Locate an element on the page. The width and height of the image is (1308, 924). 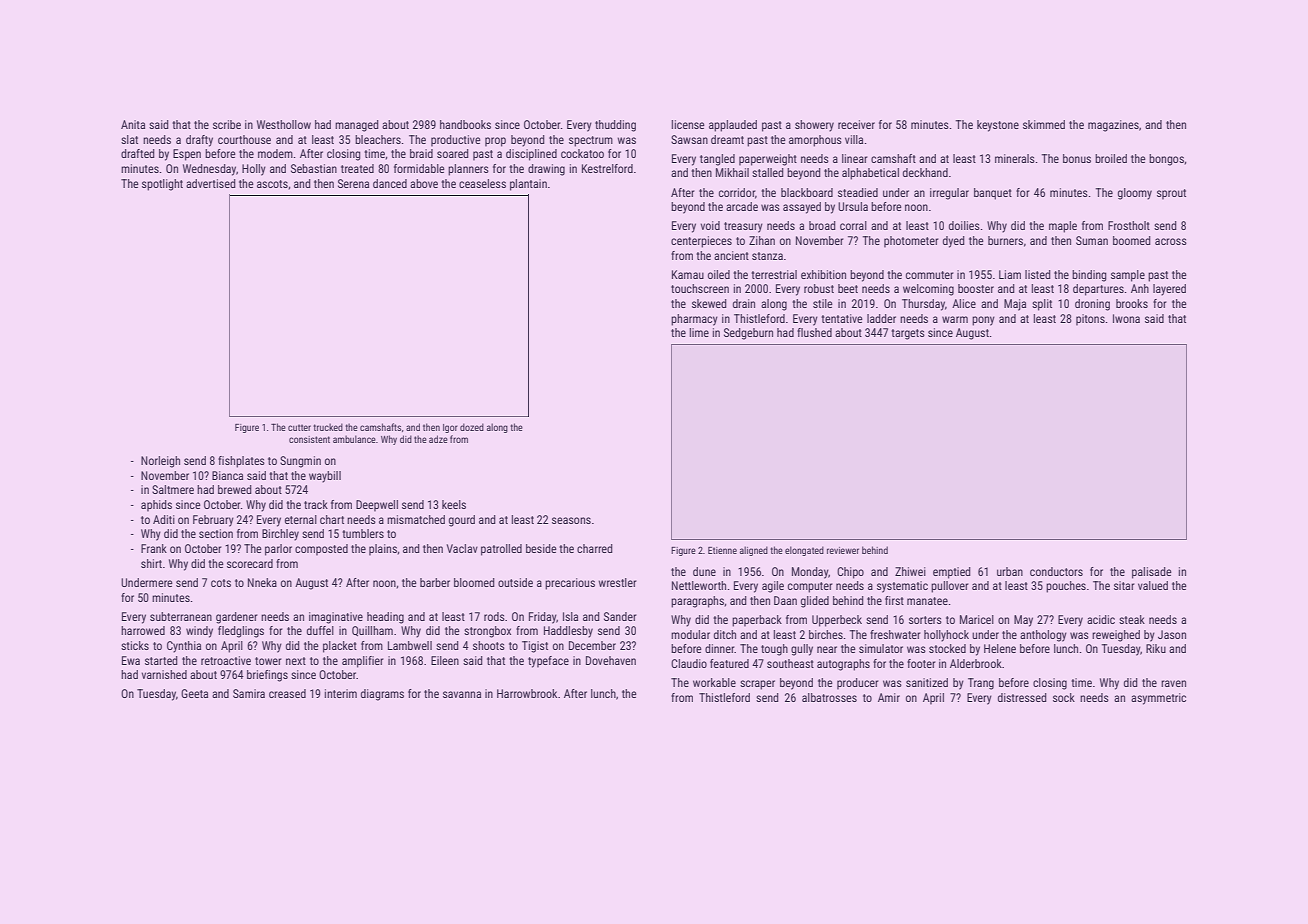
booster is located at coordinates (976, 288).
